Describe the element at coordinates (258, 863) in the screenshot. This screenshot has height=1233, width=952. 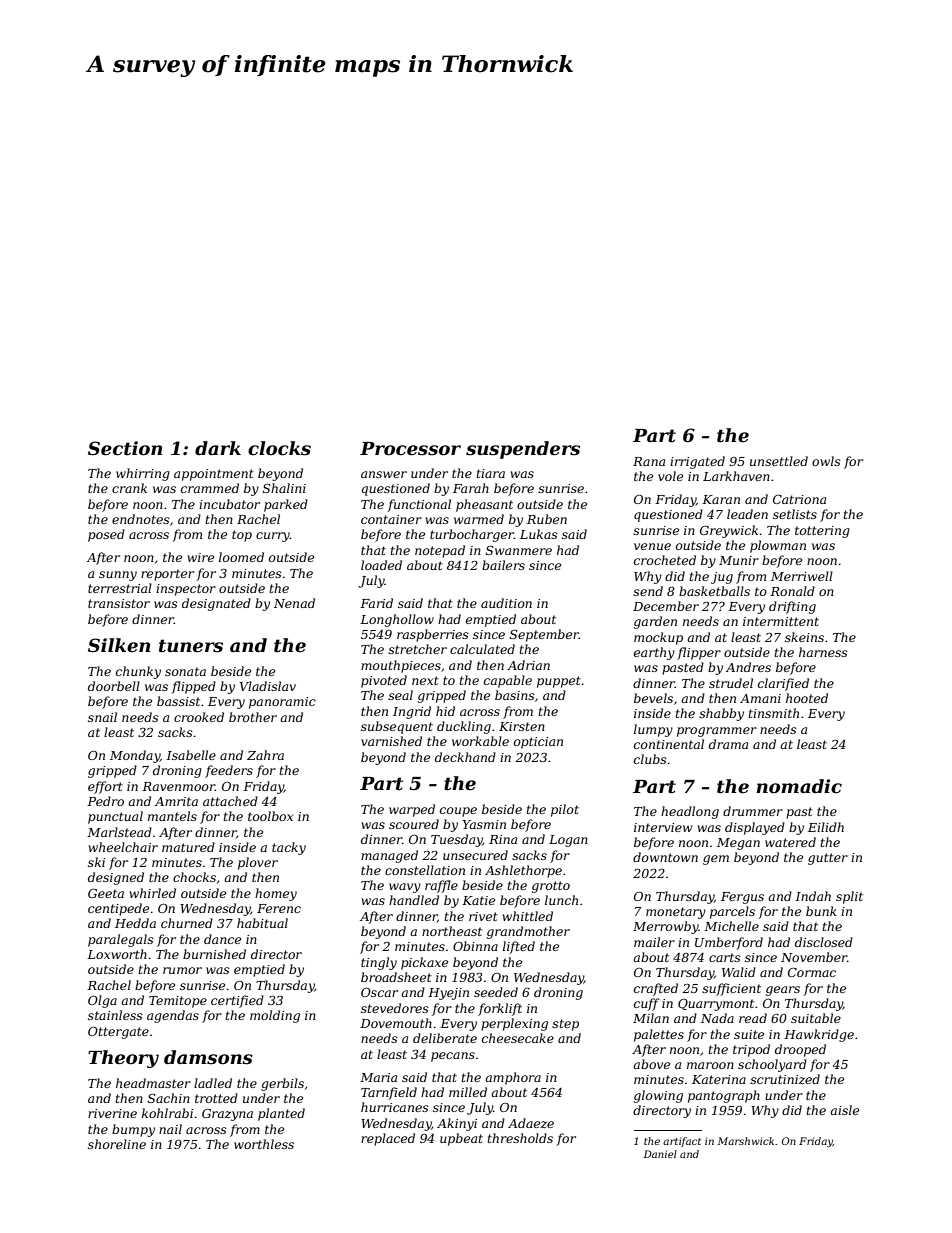
I see `plover` at that location.
